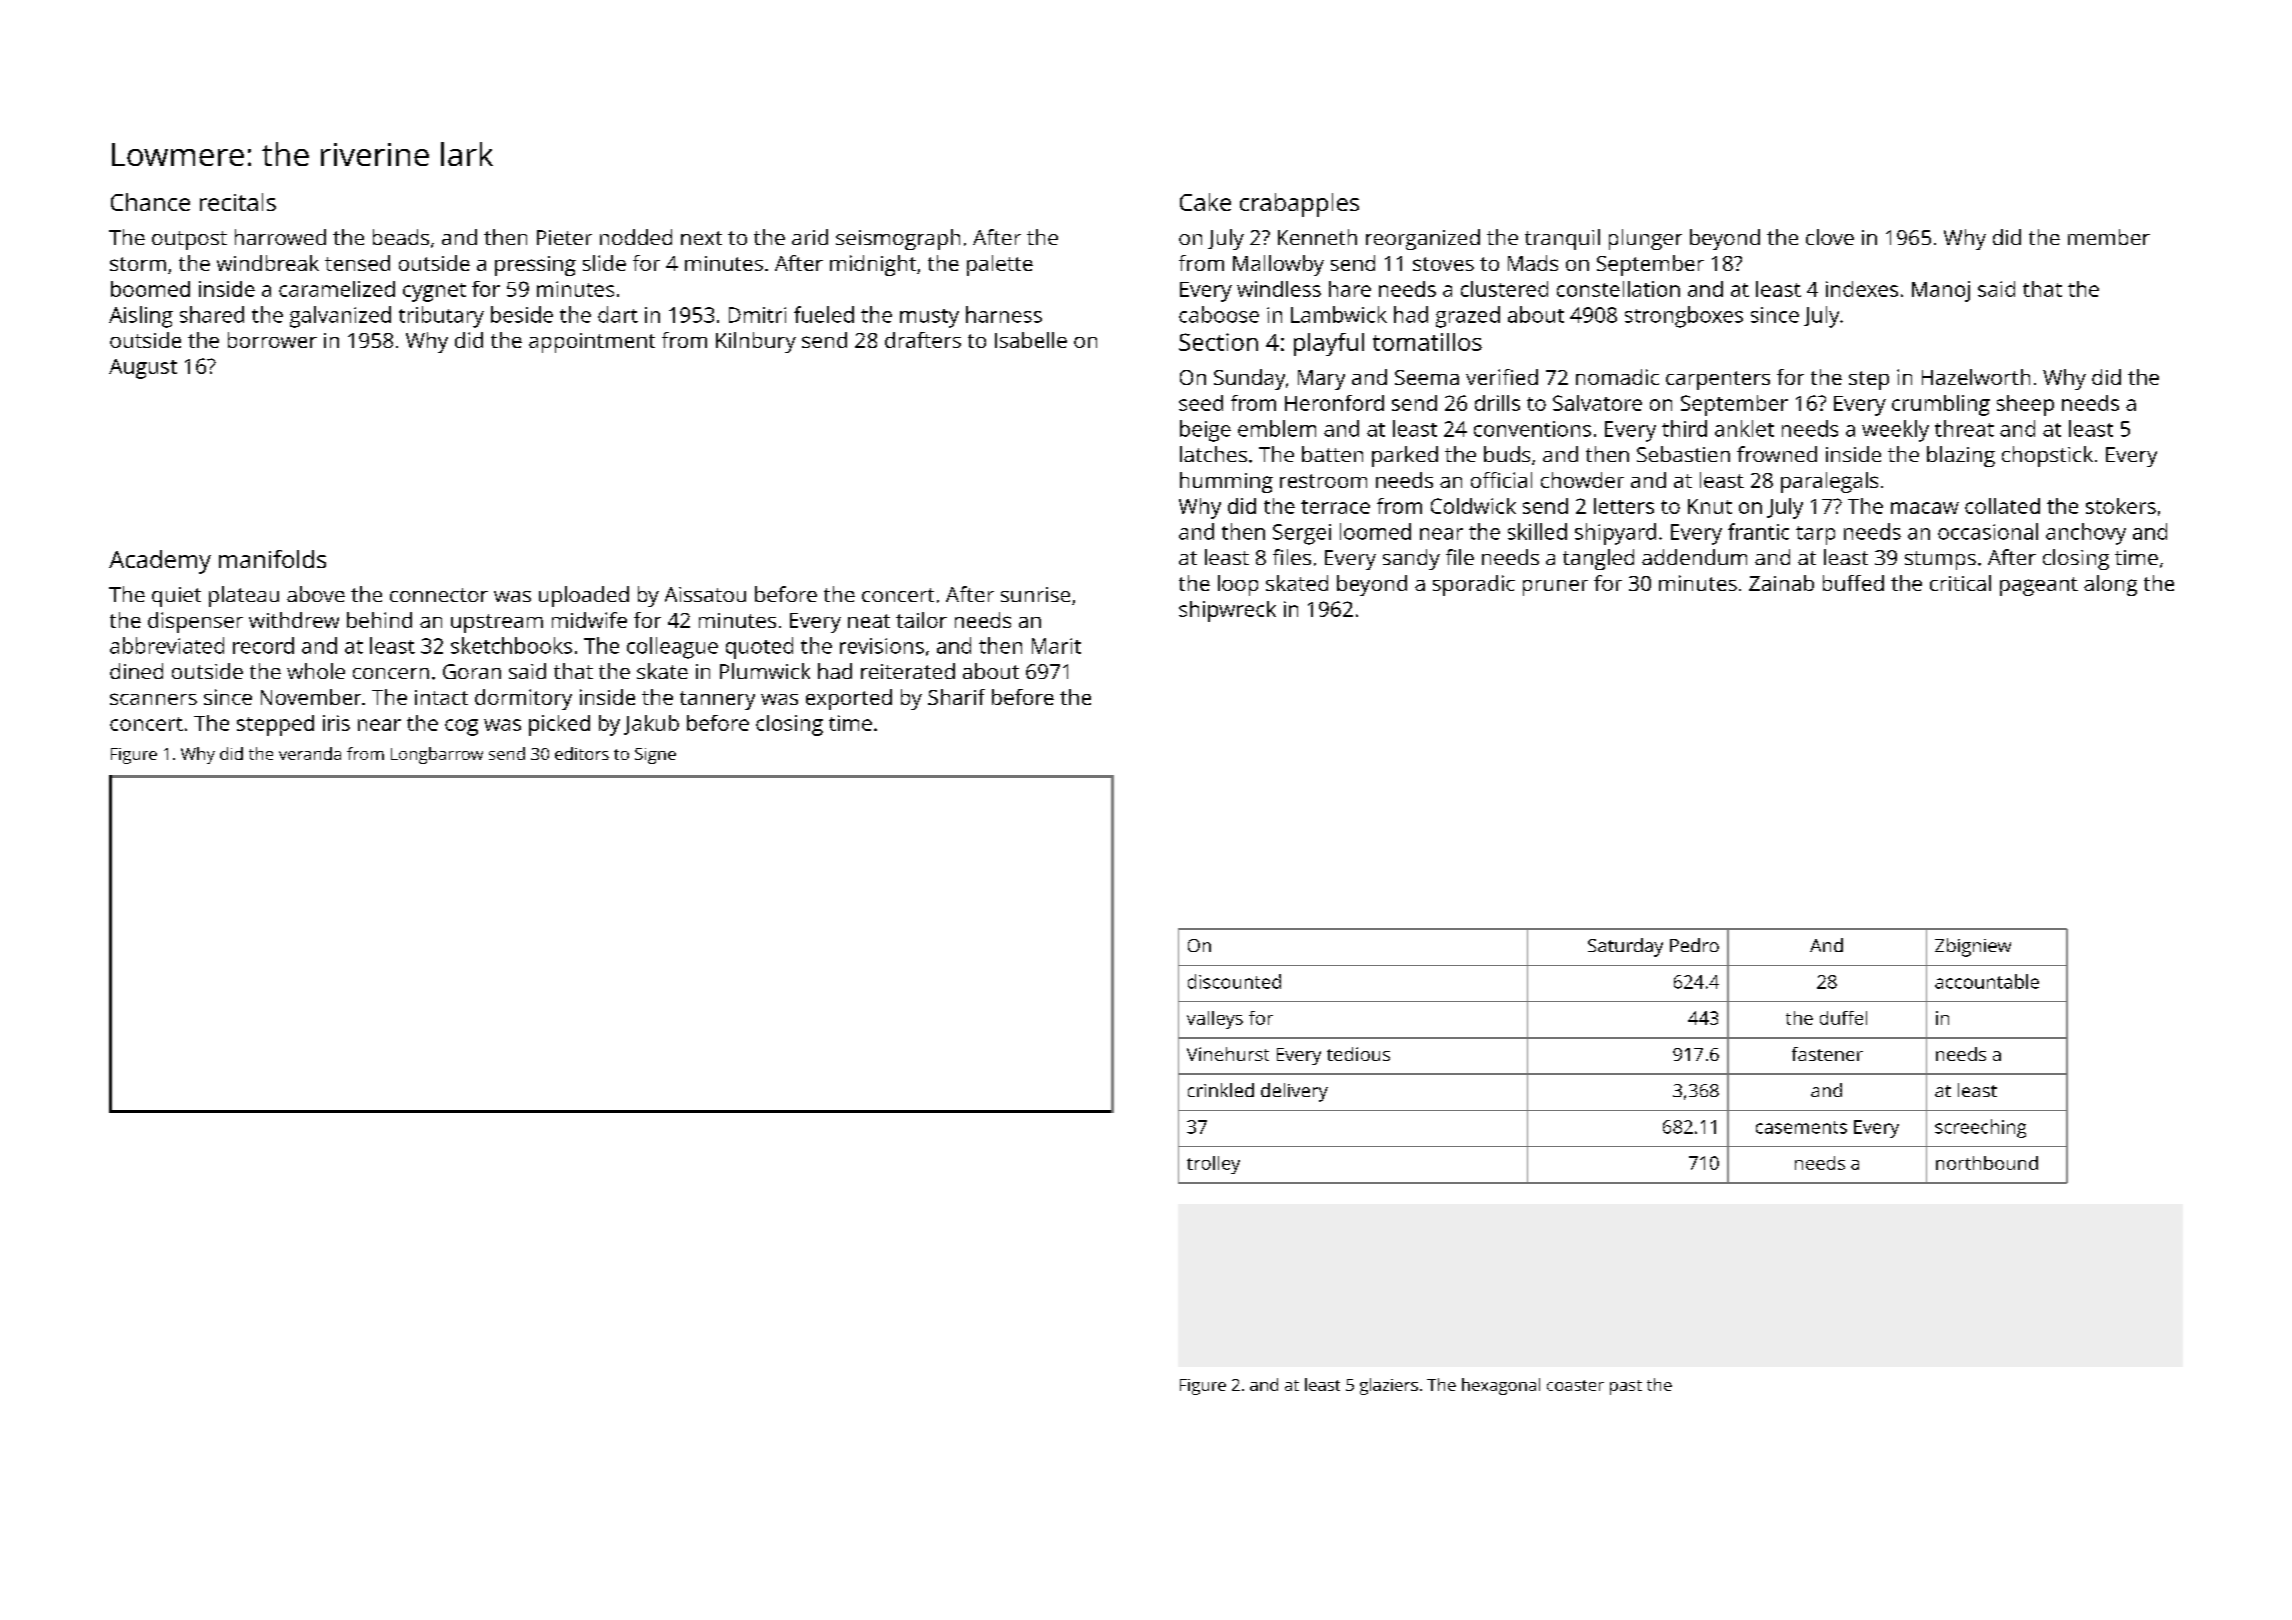 The width and height of the page is (2292, 1620). I want to click on cygnet, so click(434, 292).
